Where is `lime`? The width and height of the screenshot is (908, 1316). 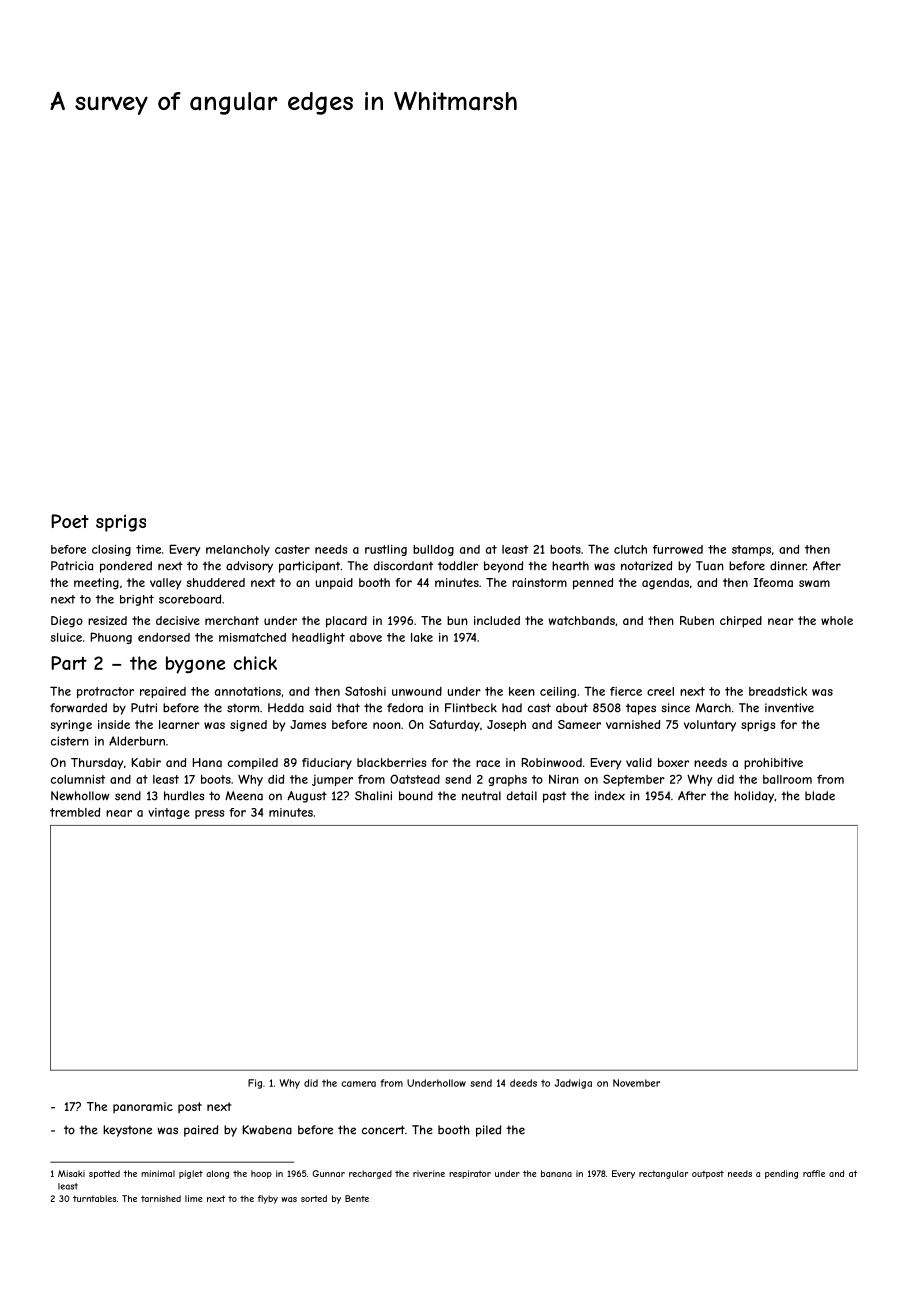
lime is located at coordinates (194, 1198).
